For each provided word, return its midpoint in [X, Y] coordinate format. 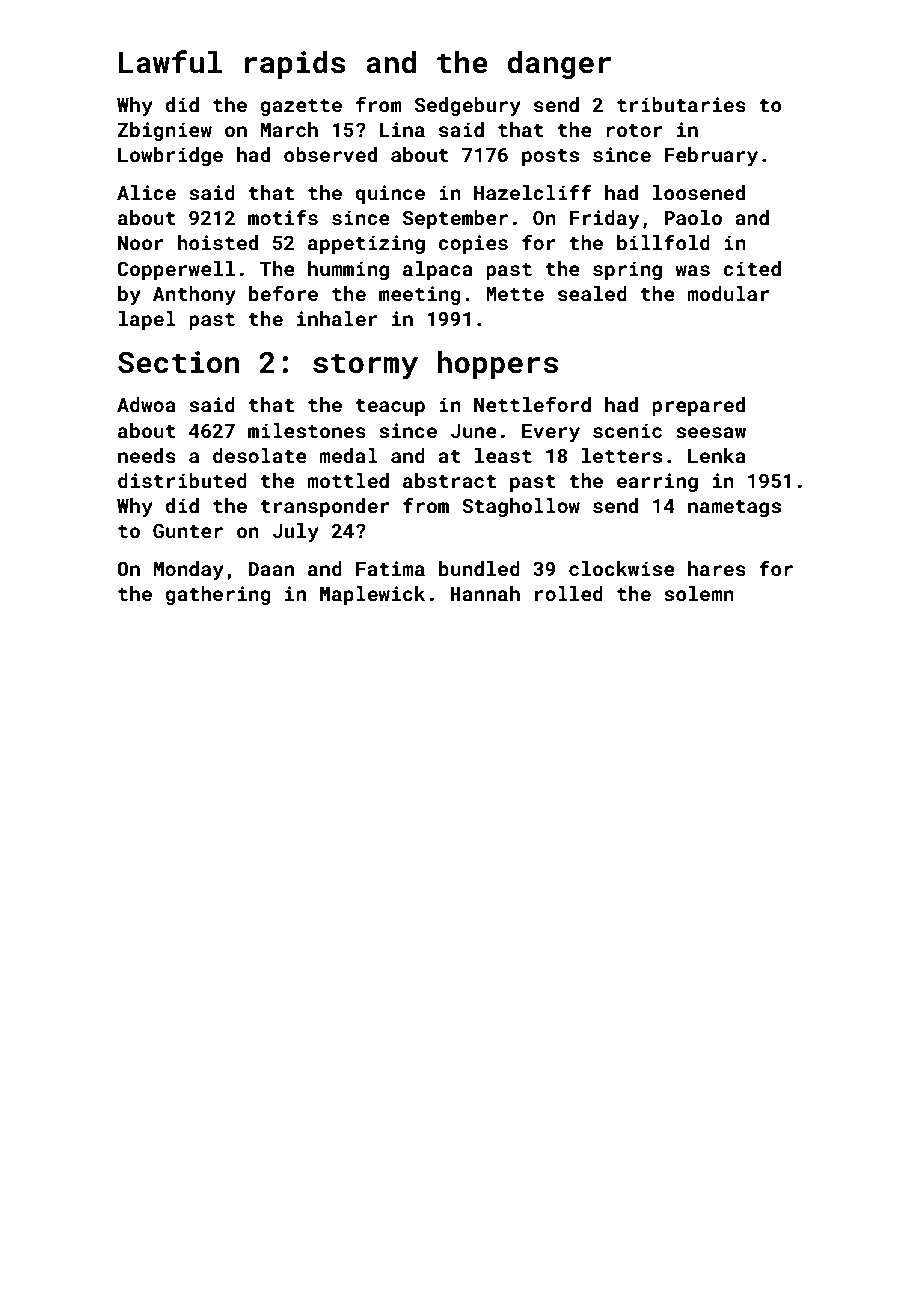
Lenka [717, 455]
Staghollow [521, 507]
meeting [420, 295]
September [455, 219]
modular [728, 293]
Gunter [188, 530]
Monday [189, 570]
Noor [141, 243]
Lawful [170, 62]
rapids [295, 65]
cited [752, 268]
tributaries [681, 104]
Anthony [194, 295]
